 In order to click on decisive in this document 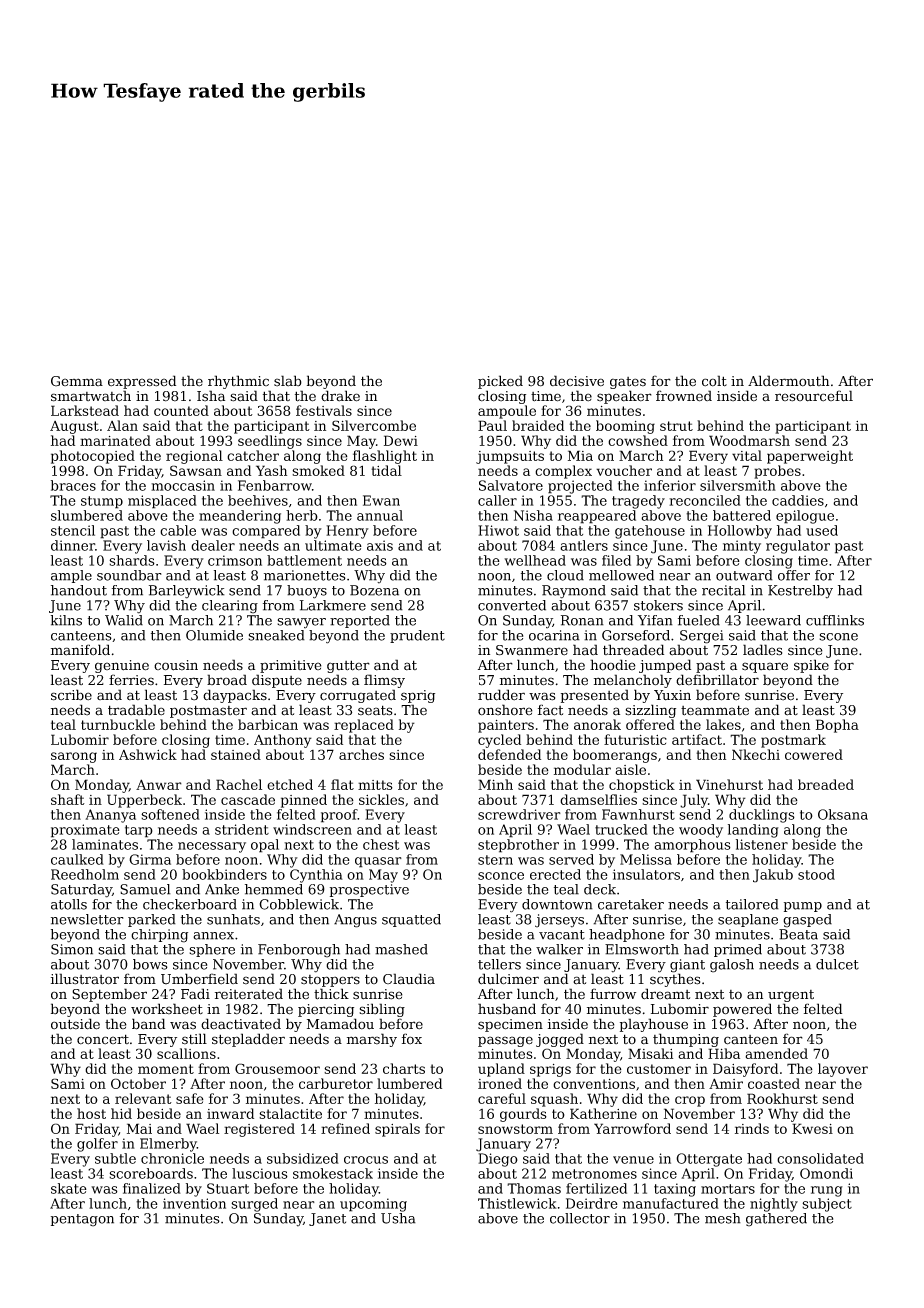, I will do `click(577, 381)`.
